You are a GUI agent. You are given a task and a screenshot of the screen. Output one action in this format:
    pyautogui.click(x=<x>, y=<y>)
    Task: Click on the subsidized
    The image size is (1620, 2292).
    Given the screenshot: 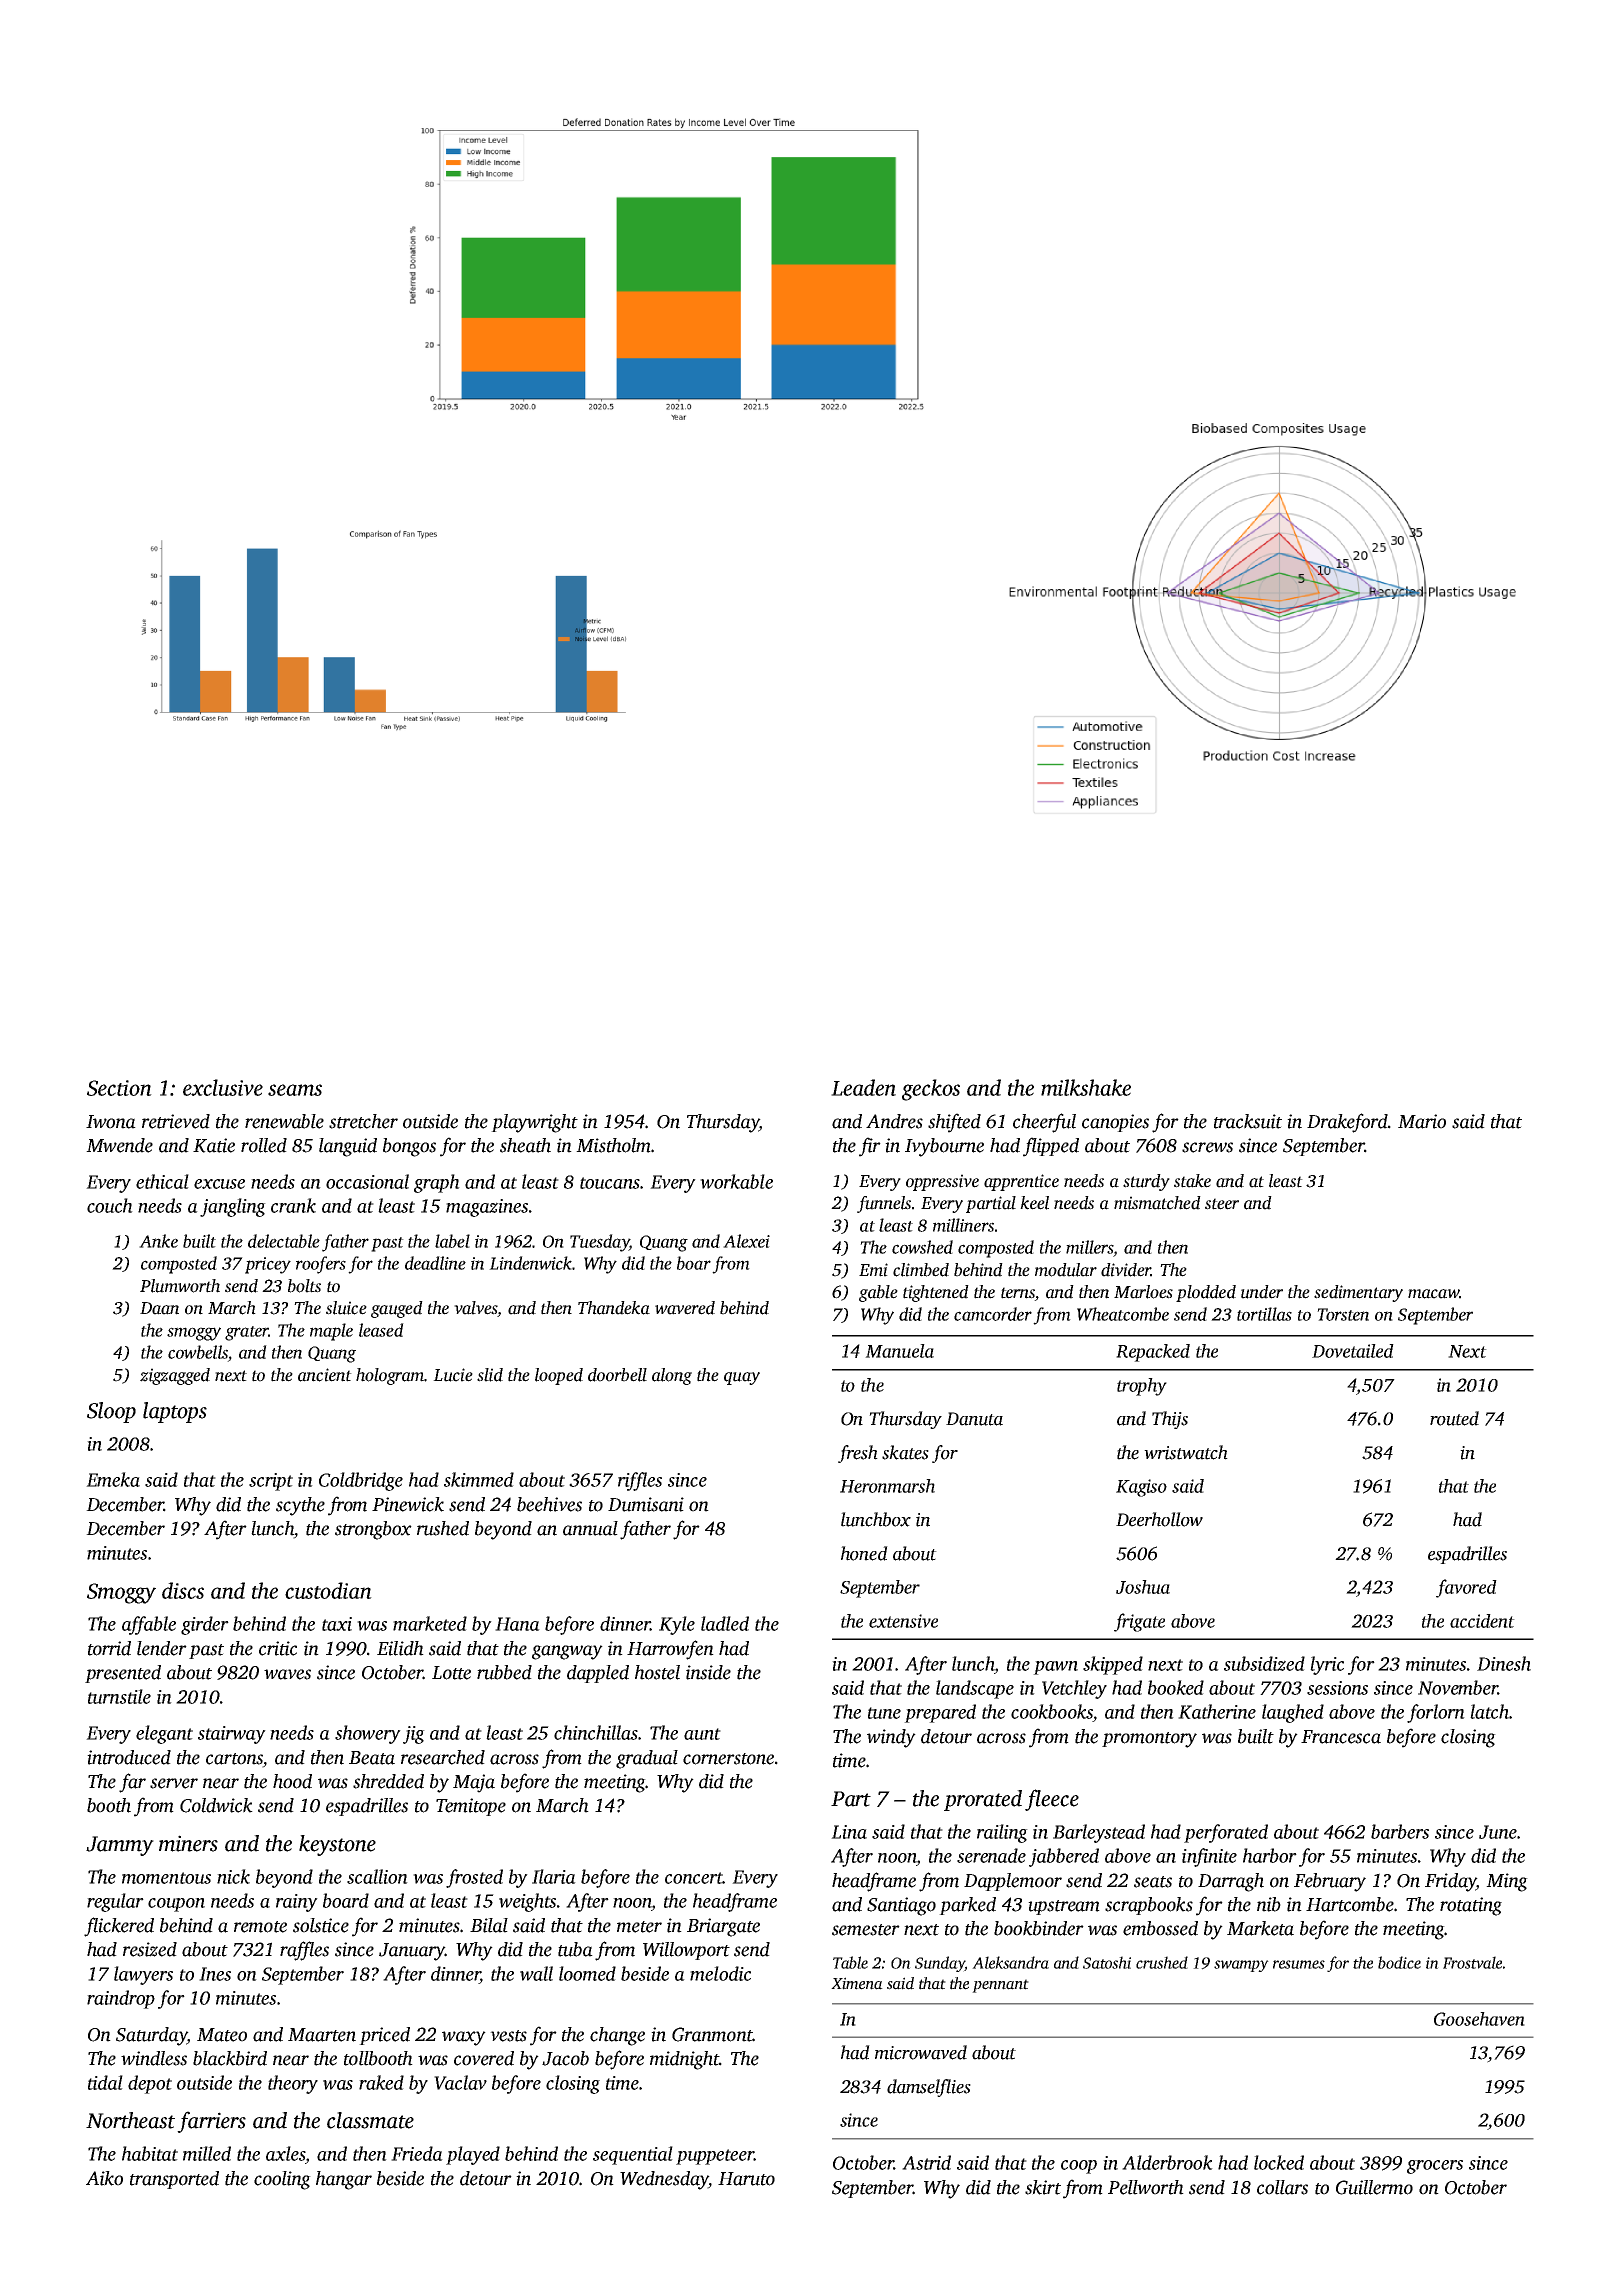 What is the action you would take?
    pyautogui.click(x=1264, y=1663)
